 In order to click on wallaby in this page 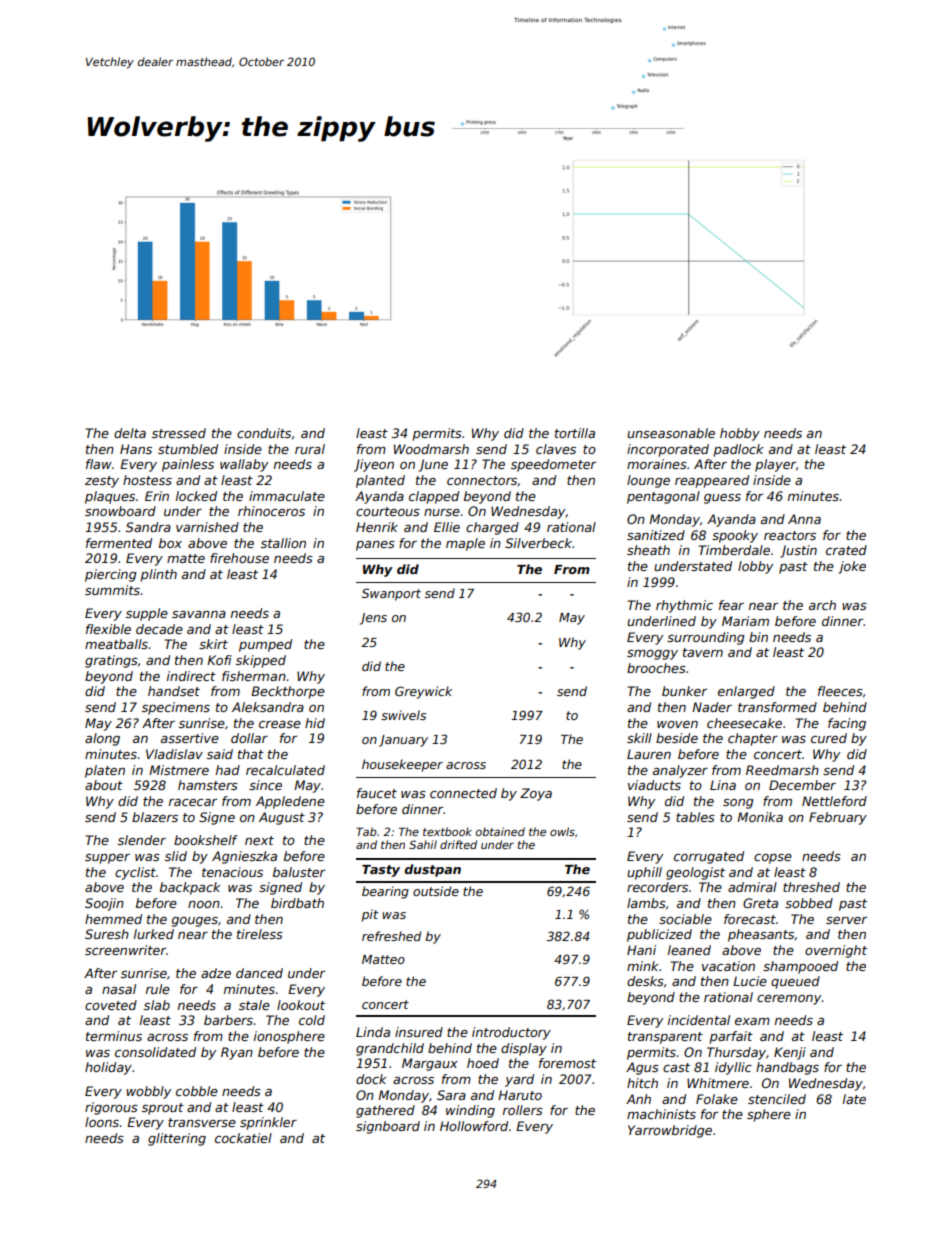, I will do `click(244, 465)`.
